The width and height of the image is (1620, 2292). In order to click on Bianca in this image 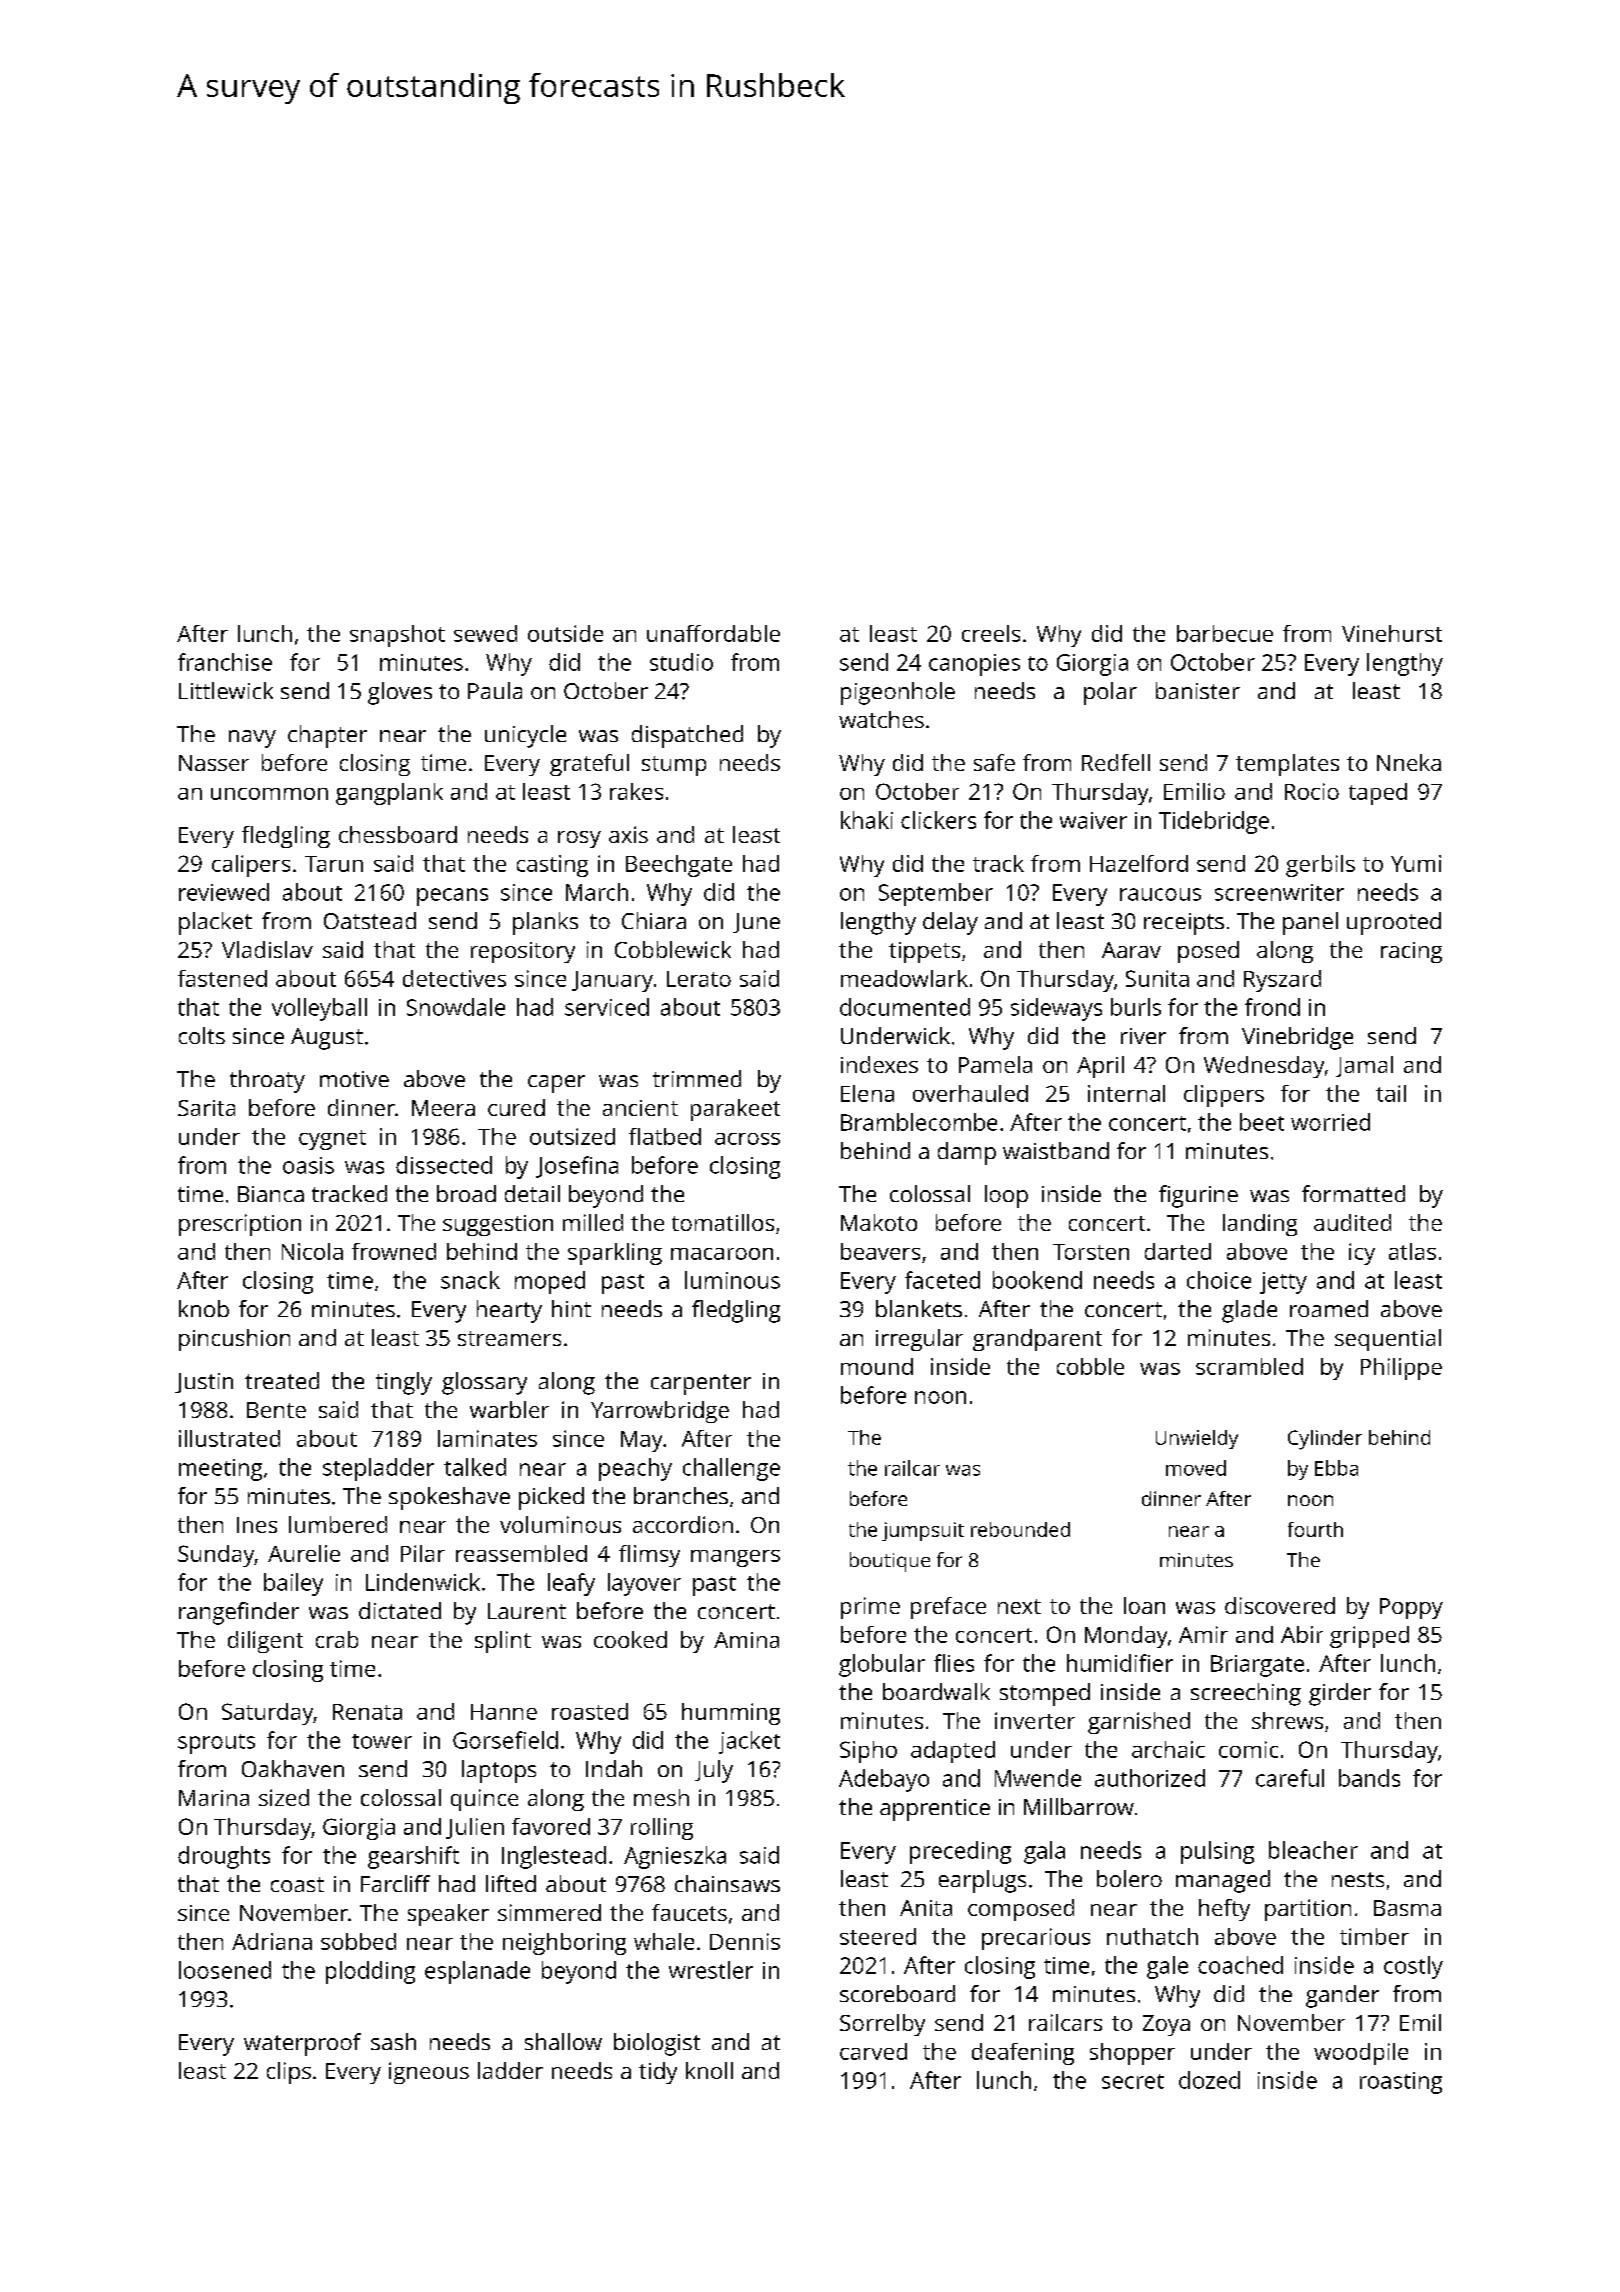, I will do `click(271, 1194)`.
